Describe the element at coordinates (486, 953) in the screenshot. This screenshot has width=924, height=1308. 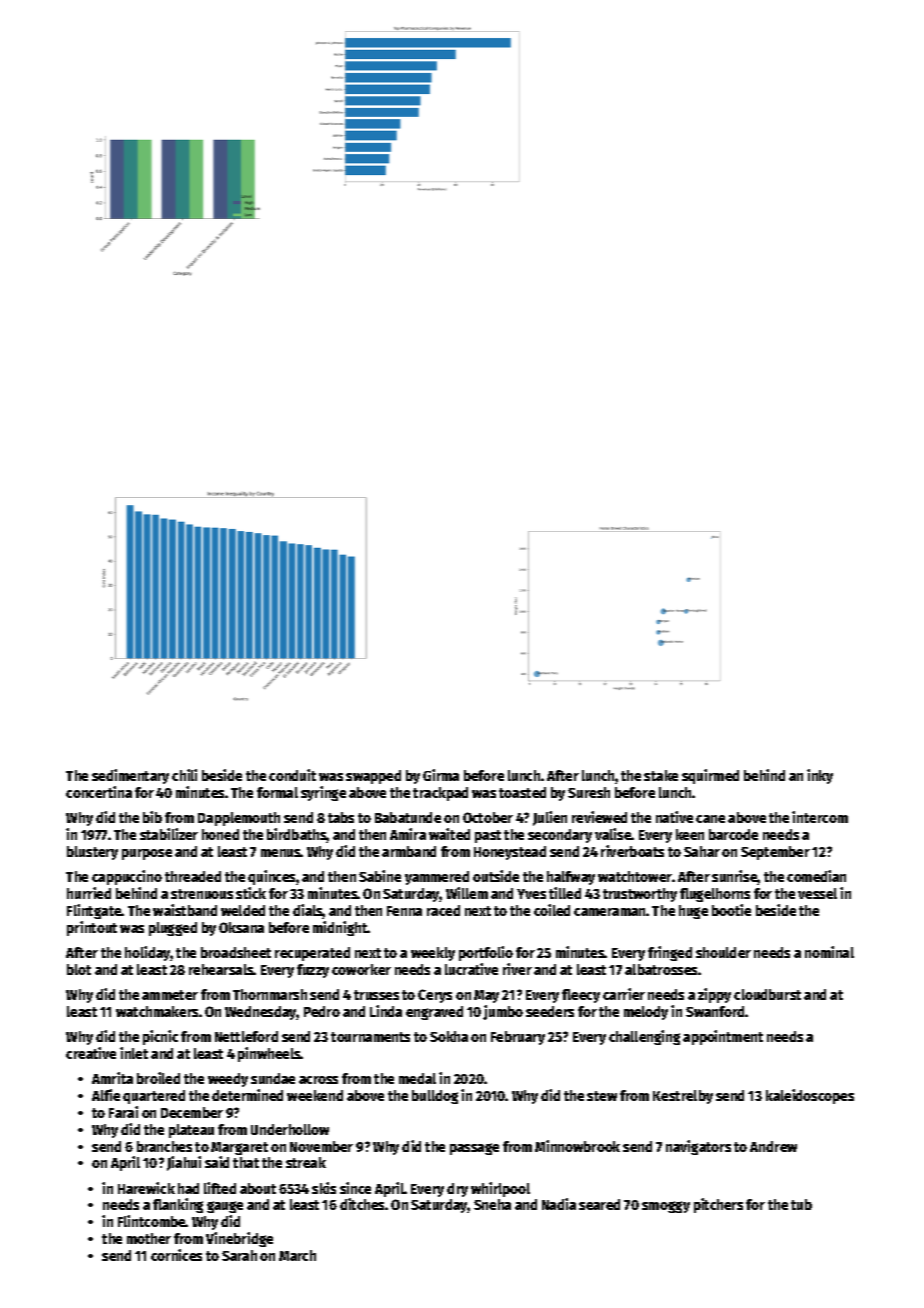
I see `portfolio` at that location.
